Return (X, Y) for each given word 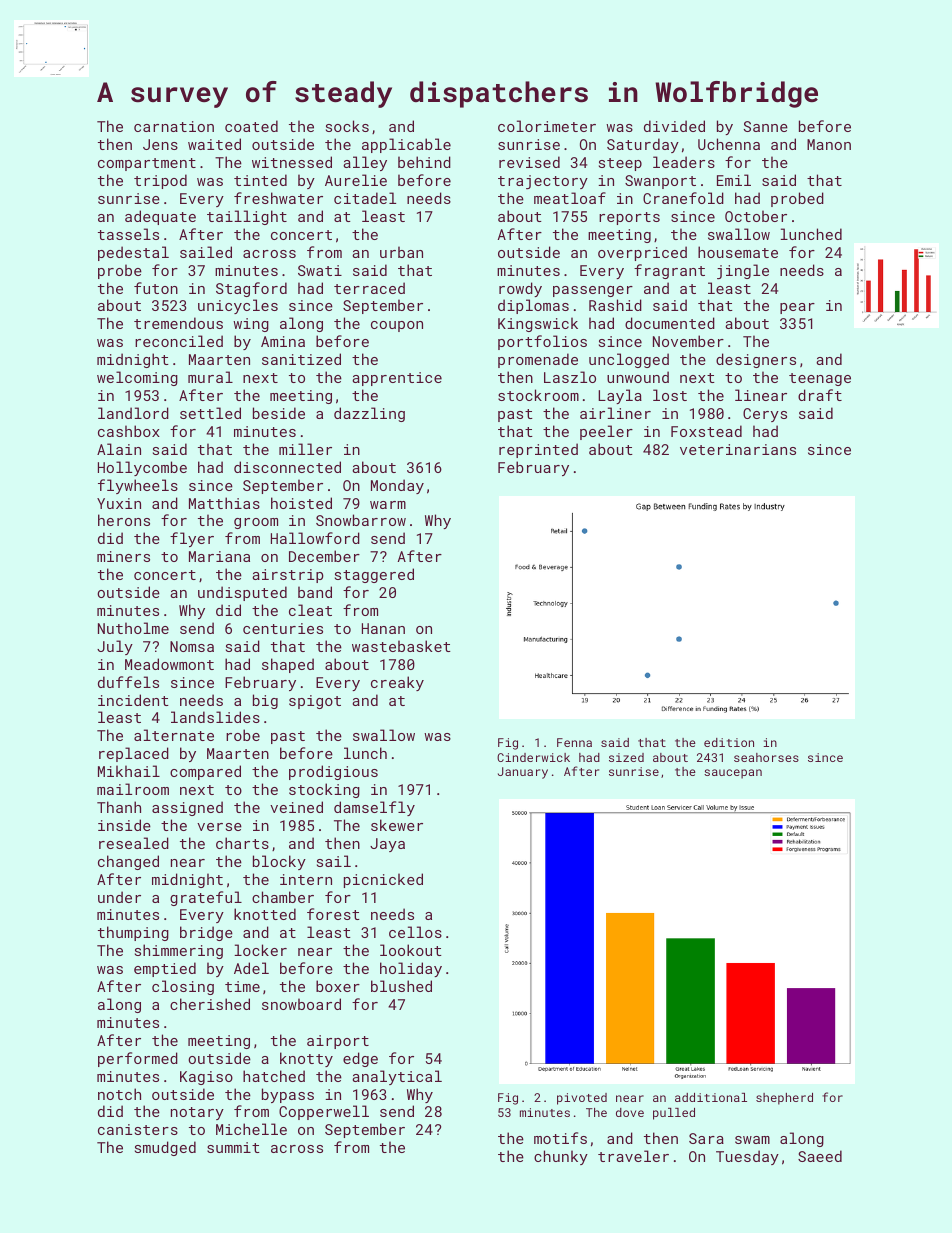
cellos (415, 932)
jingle (743, 271)
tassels (128, 234)
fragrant (669, 271)
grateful (206, 898)
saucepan (733, 774)
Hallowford (315, 538)
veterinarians (738, 449)
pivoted (582, 1099)
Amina (283, 341)
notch (119, 1094)
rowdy (520, 289)
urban (401, 252)
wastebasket (401, 646)
